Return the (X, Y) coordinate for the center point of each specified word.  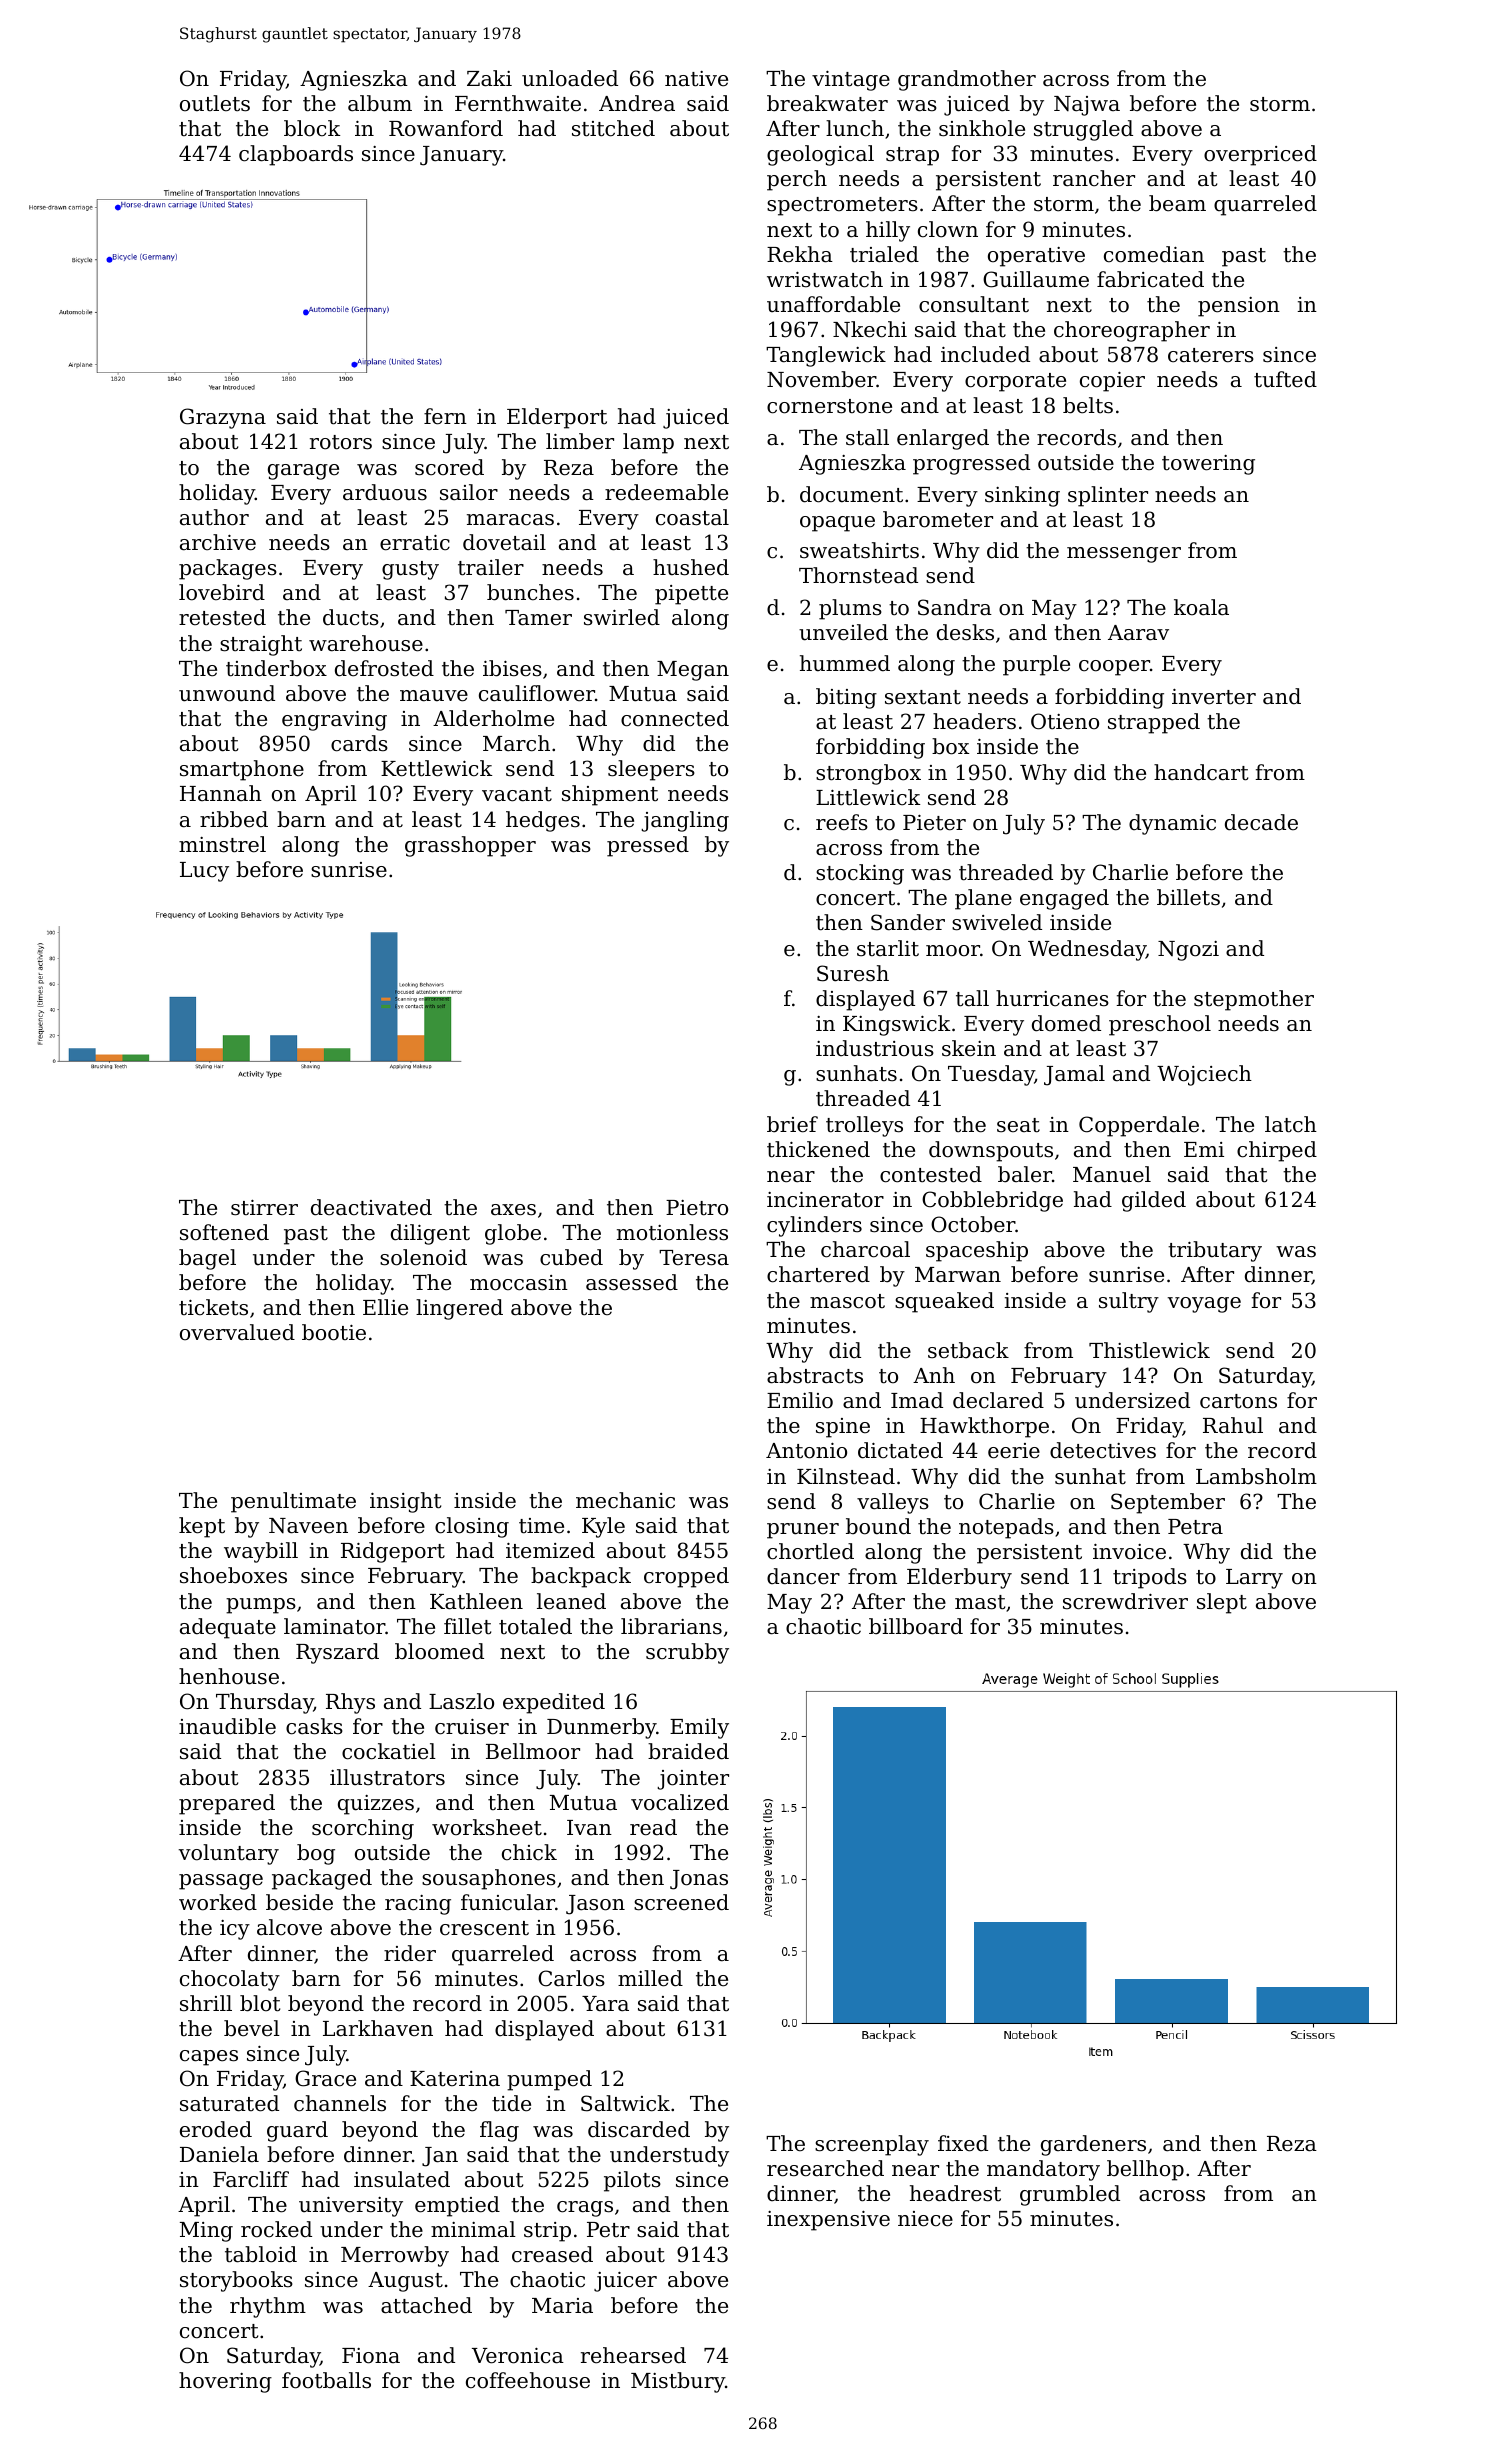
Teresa (694, 1258)
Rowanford (446, 128)
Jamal (1074, 1075)
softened (224, 1232)
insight (405, 1502)
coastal (692, 517)
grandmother (967, 80)
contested (931, 1174)
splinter (1108, 496)
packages (228, 569)
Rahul (1233, 1425)
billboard (916, 1626)
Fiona (371, 2356)
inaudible (227, 1726)
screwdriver (1125, 1601)
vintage (851, 81)
